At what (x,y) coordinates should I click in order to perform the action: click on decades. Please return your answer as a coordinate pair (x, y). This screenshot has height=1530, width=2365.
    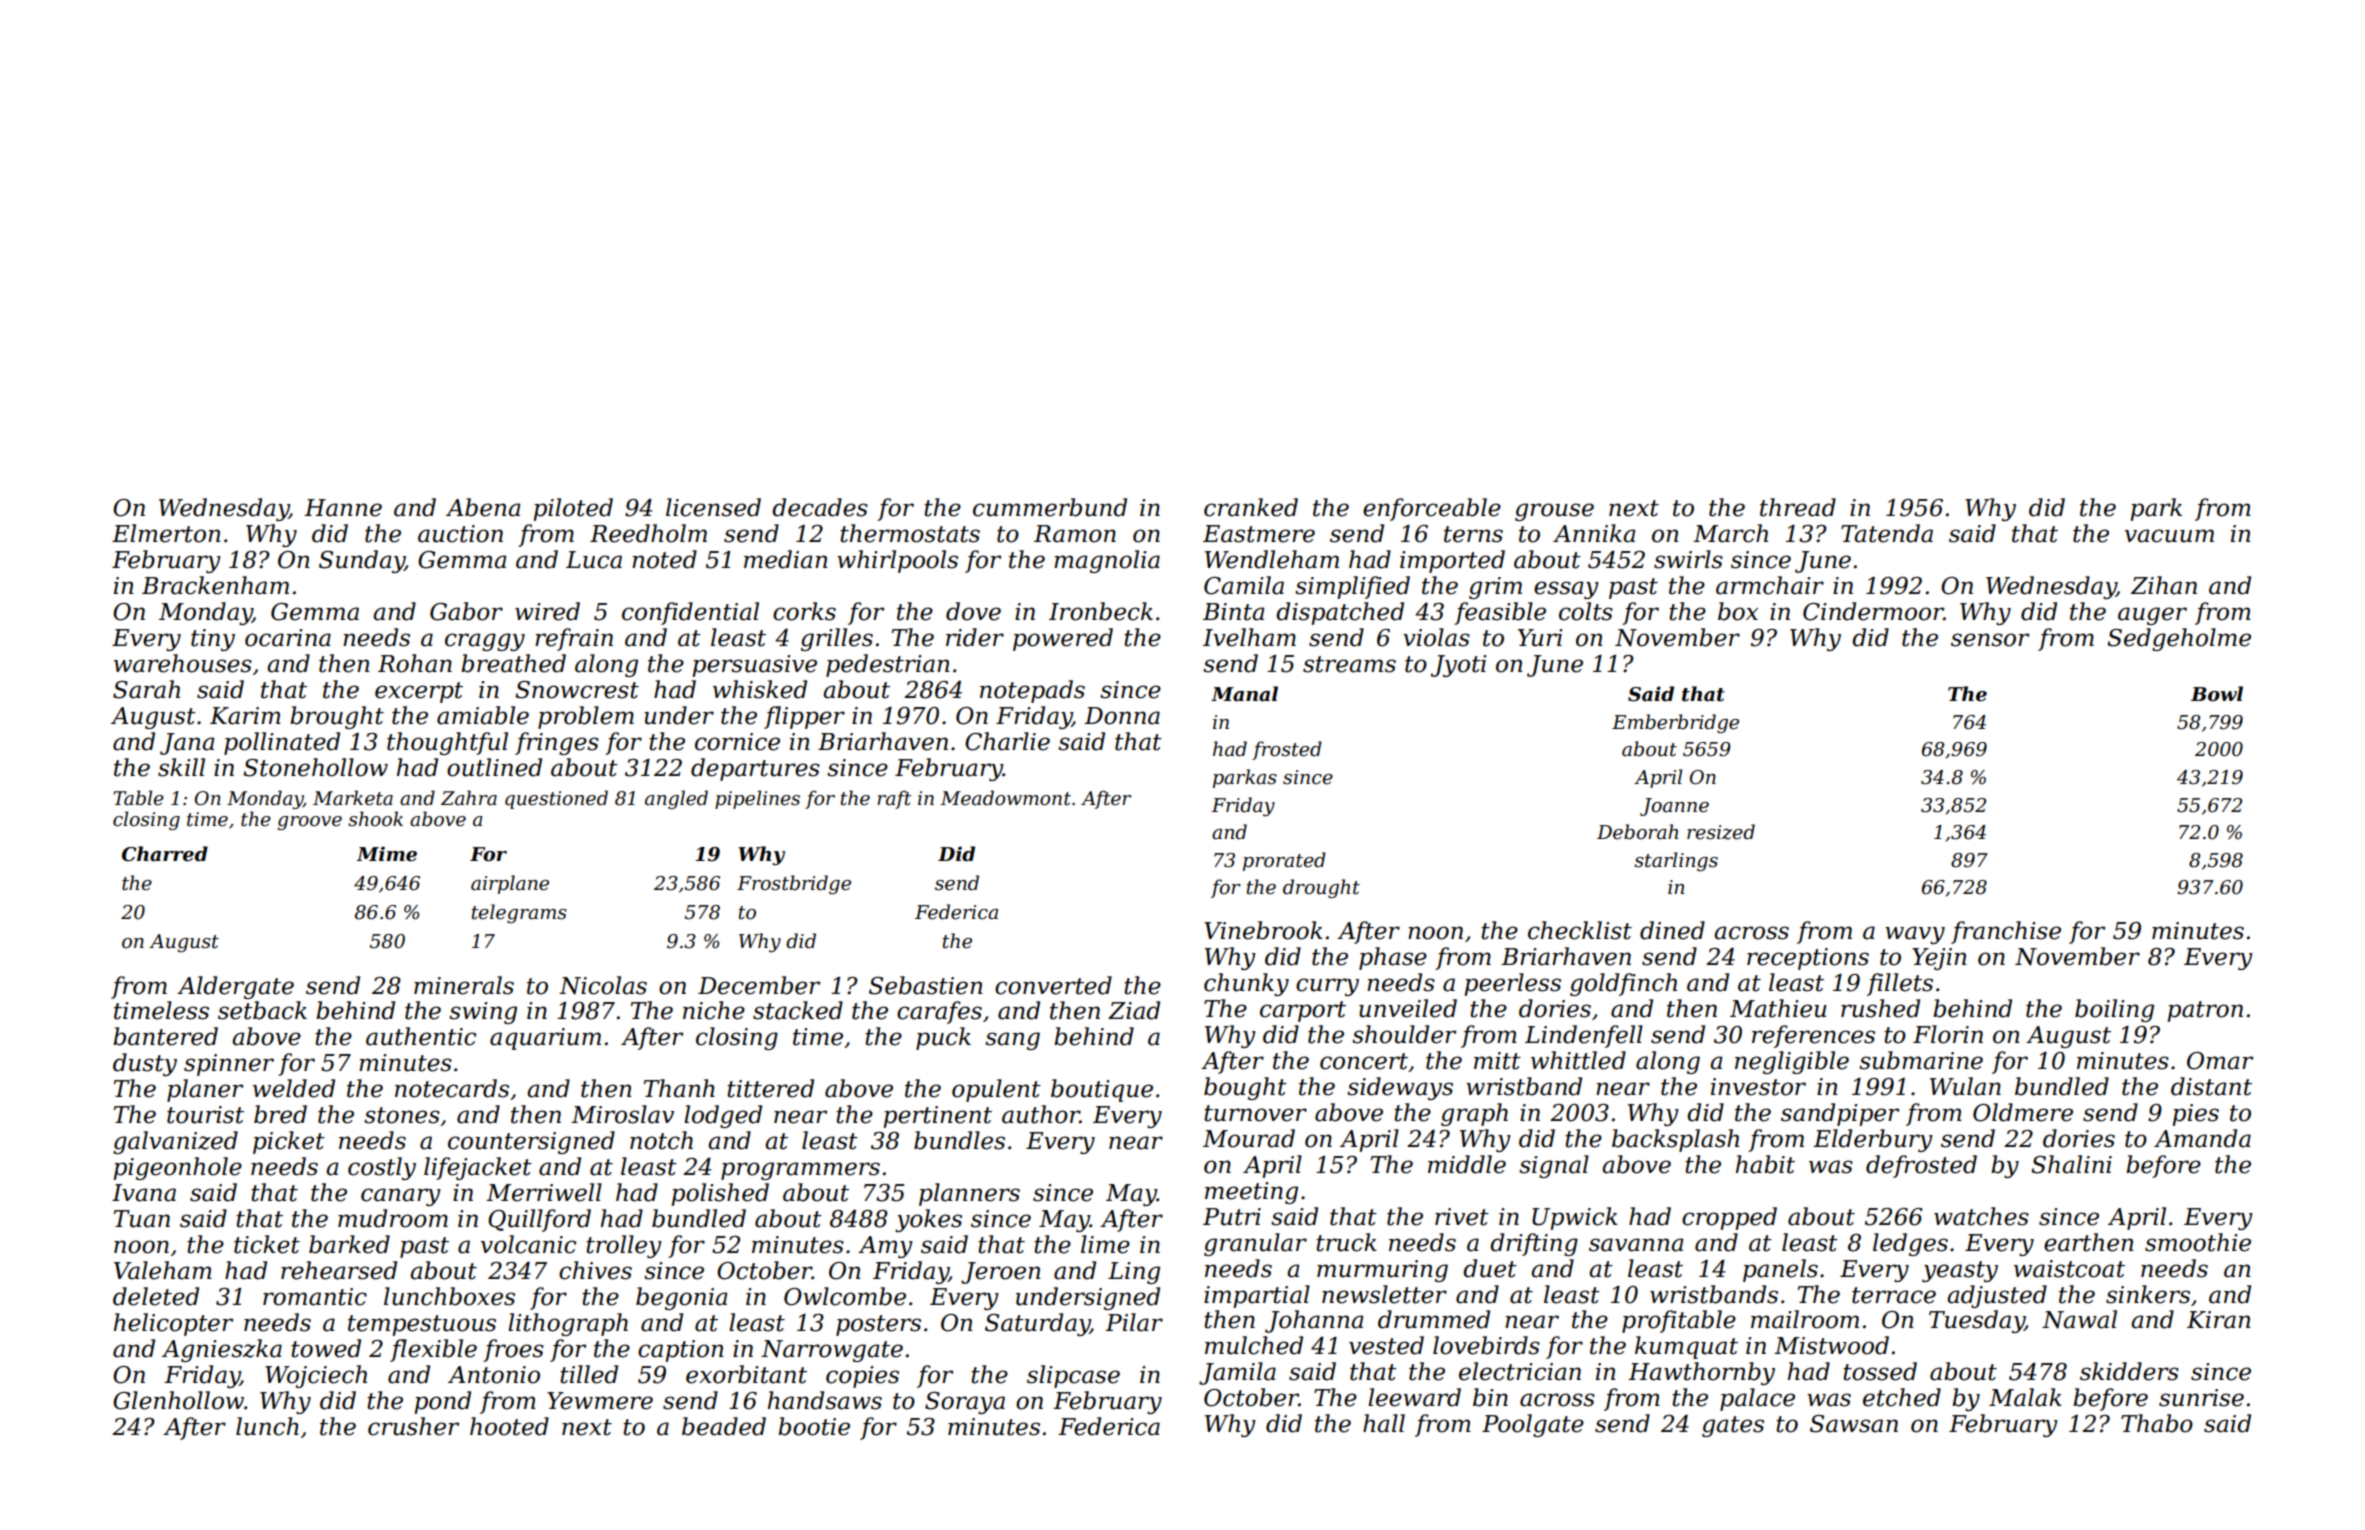
    Looking at the image, I should click on (820, 507).
